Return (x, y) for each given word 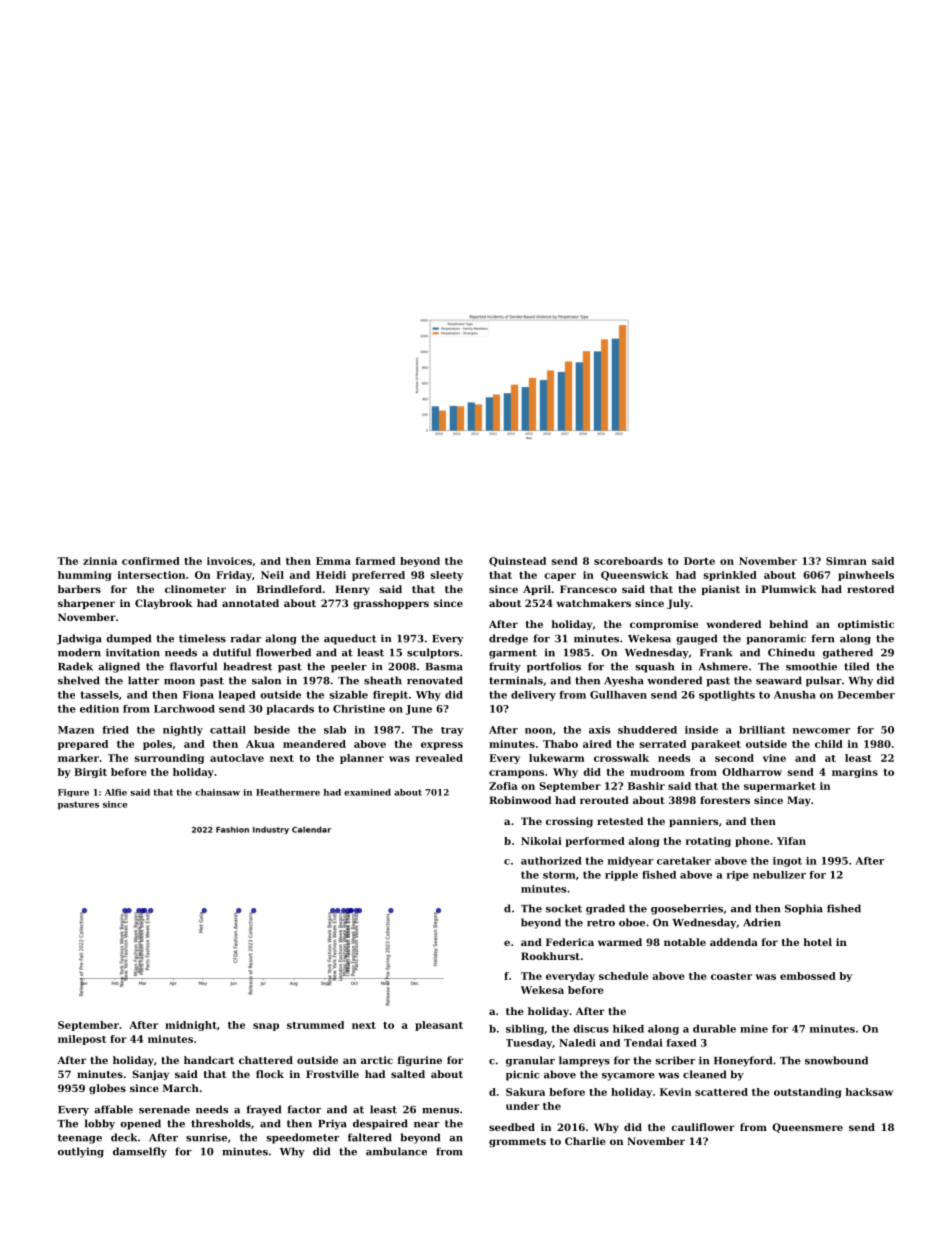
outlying (81, 1152)
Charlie (585, 1141)
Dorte (699, 561)
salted (408, 1074)
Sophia (804, 909)
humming (85, 576)
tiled (856, 666)
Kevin (675, 1092)
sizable (348, 695)
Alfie (116, 792)
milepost (82, 1040)
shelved (79, 680)
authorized (551, 861)
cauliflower (703, 1127)
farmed (375, 561)
